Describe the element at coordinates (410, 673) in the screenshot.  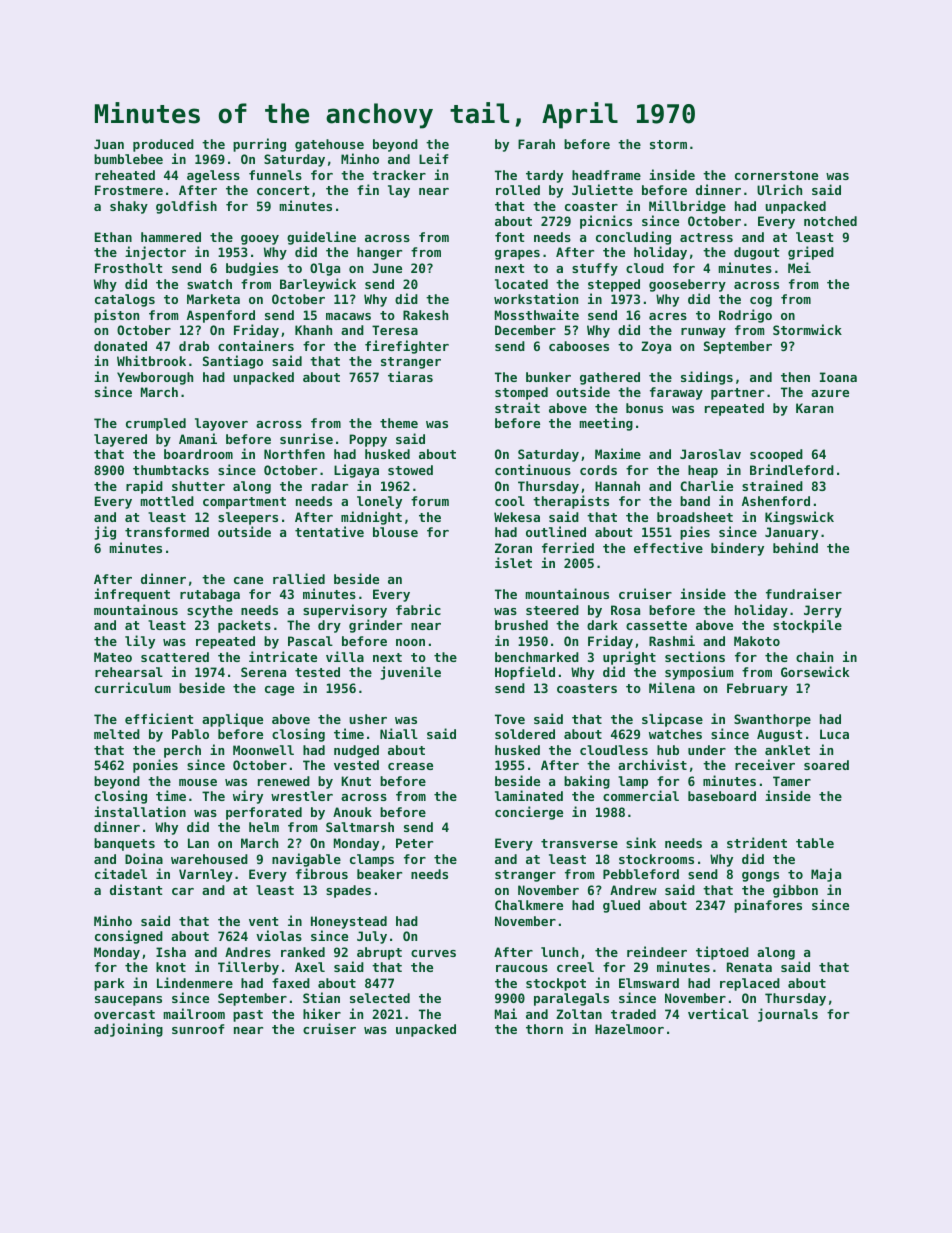
I see `juvenile` at that location.
